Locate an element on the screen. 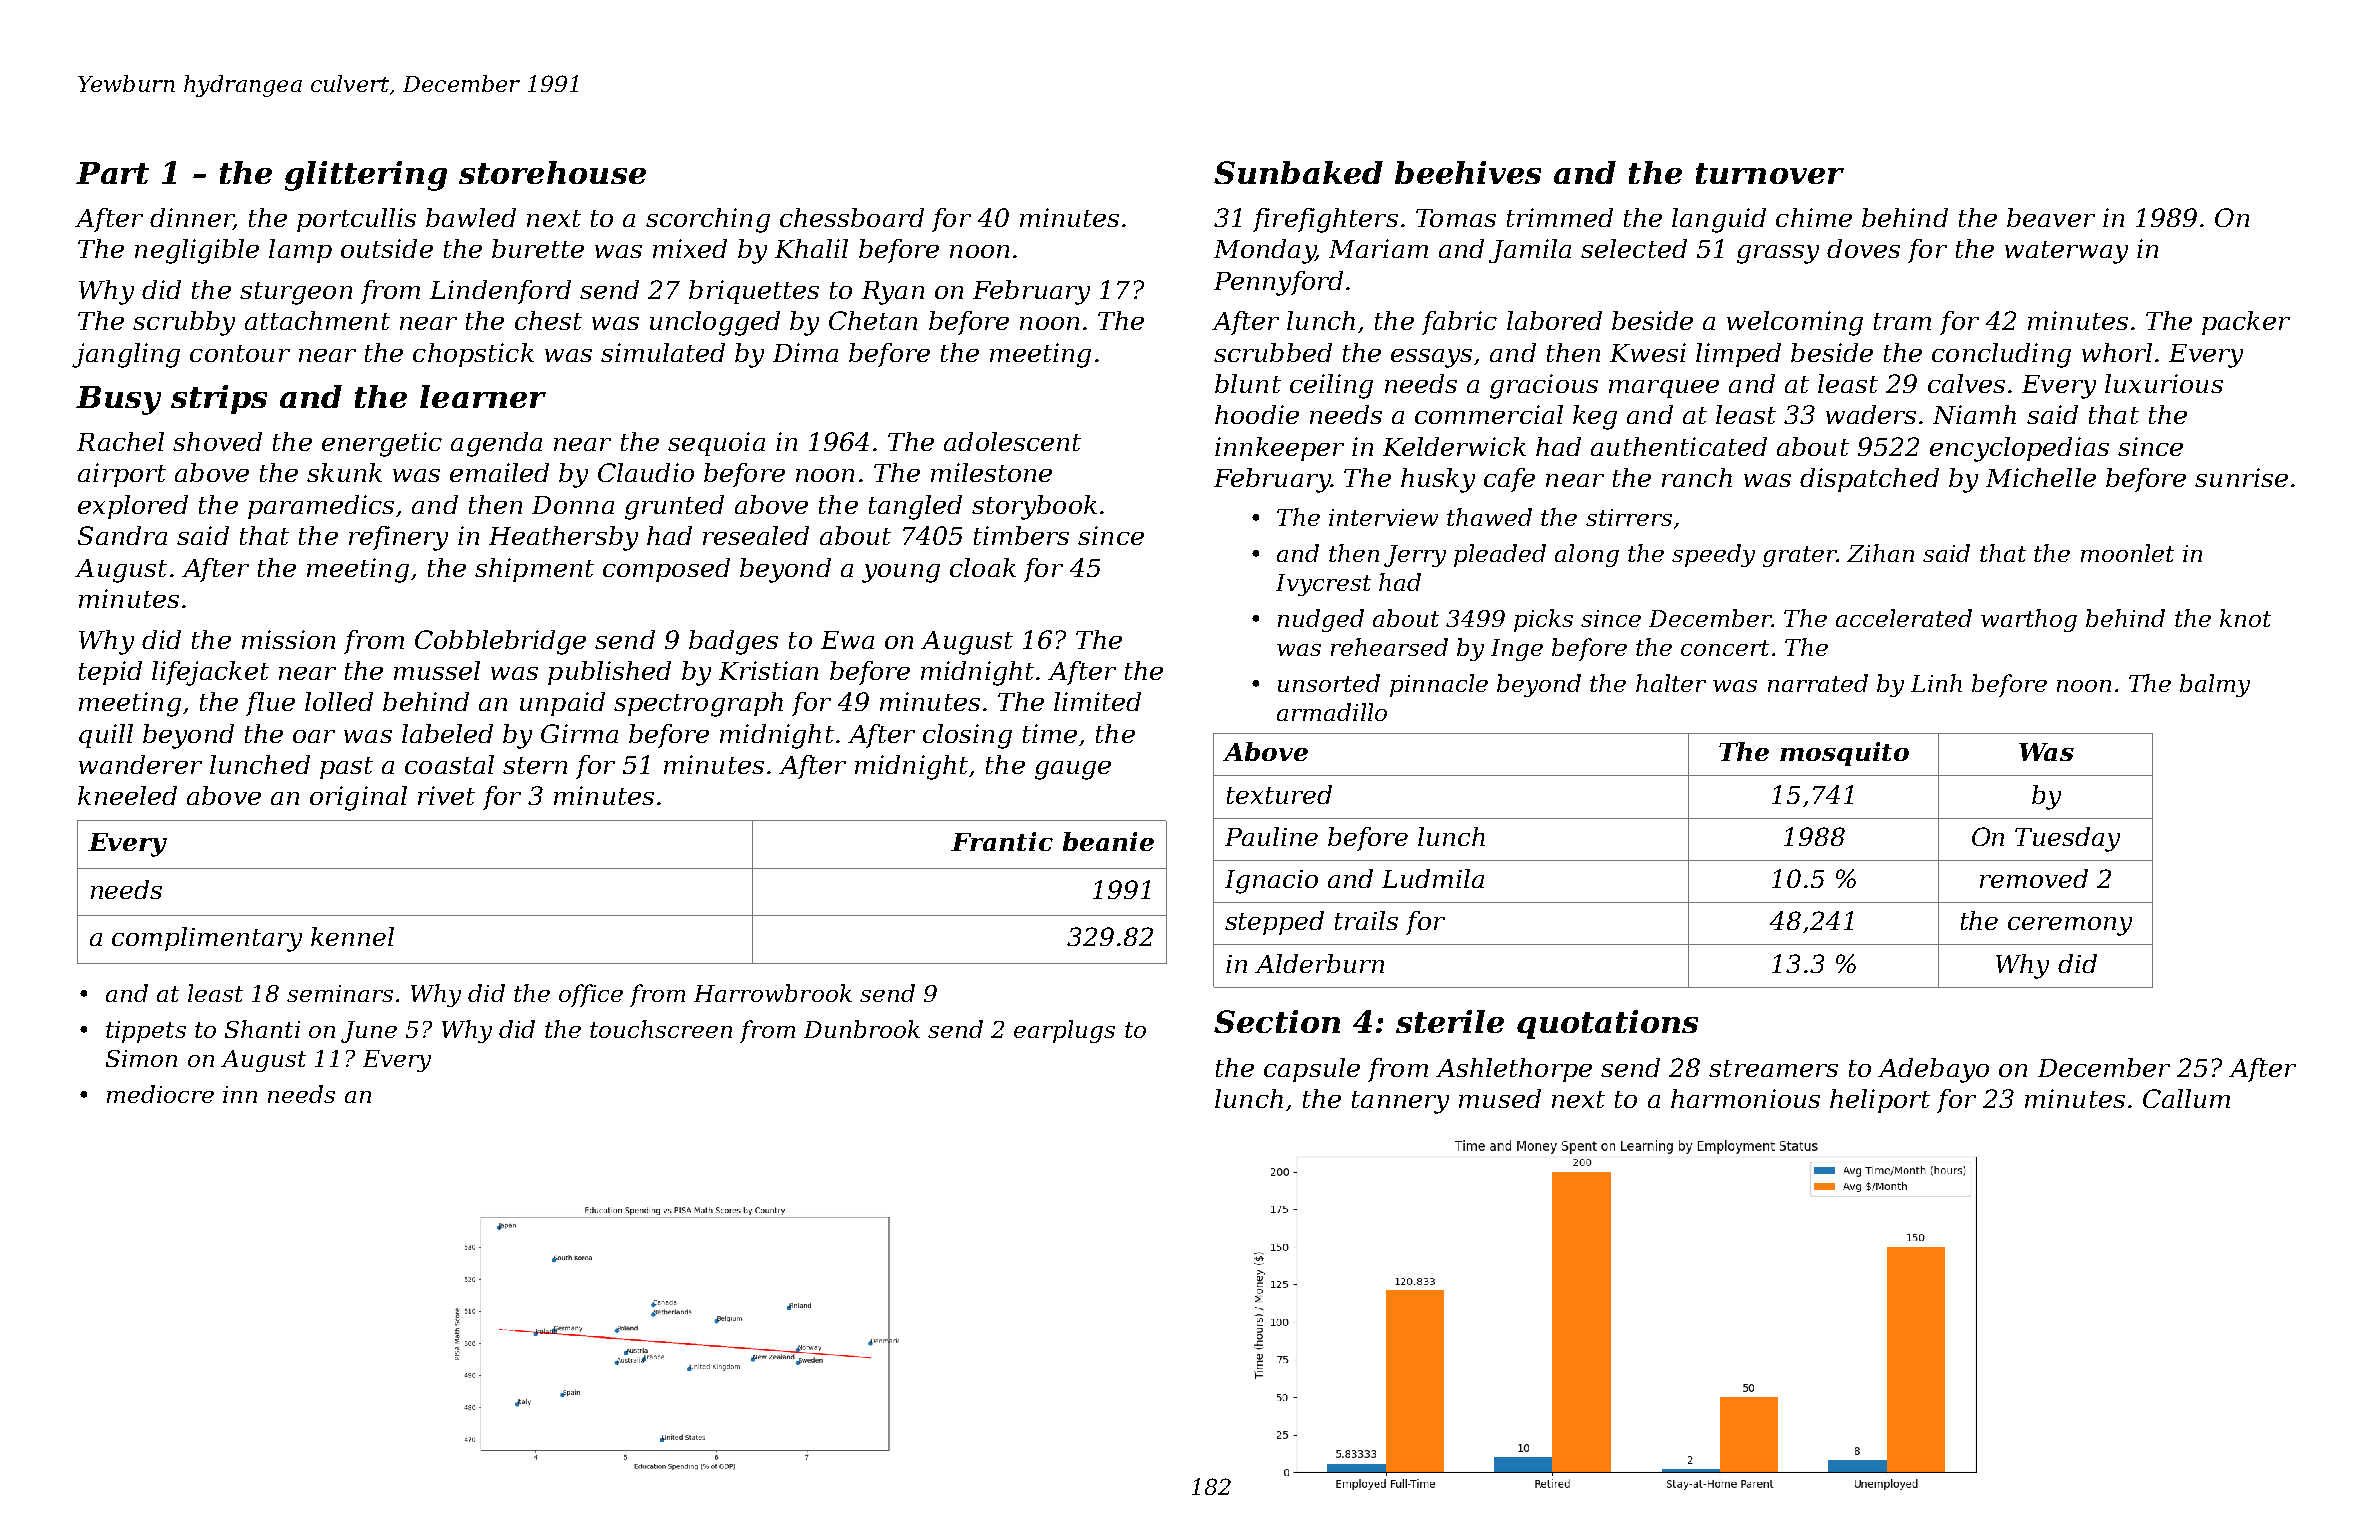  Pennyford is located at coordinates (1278, 283).
